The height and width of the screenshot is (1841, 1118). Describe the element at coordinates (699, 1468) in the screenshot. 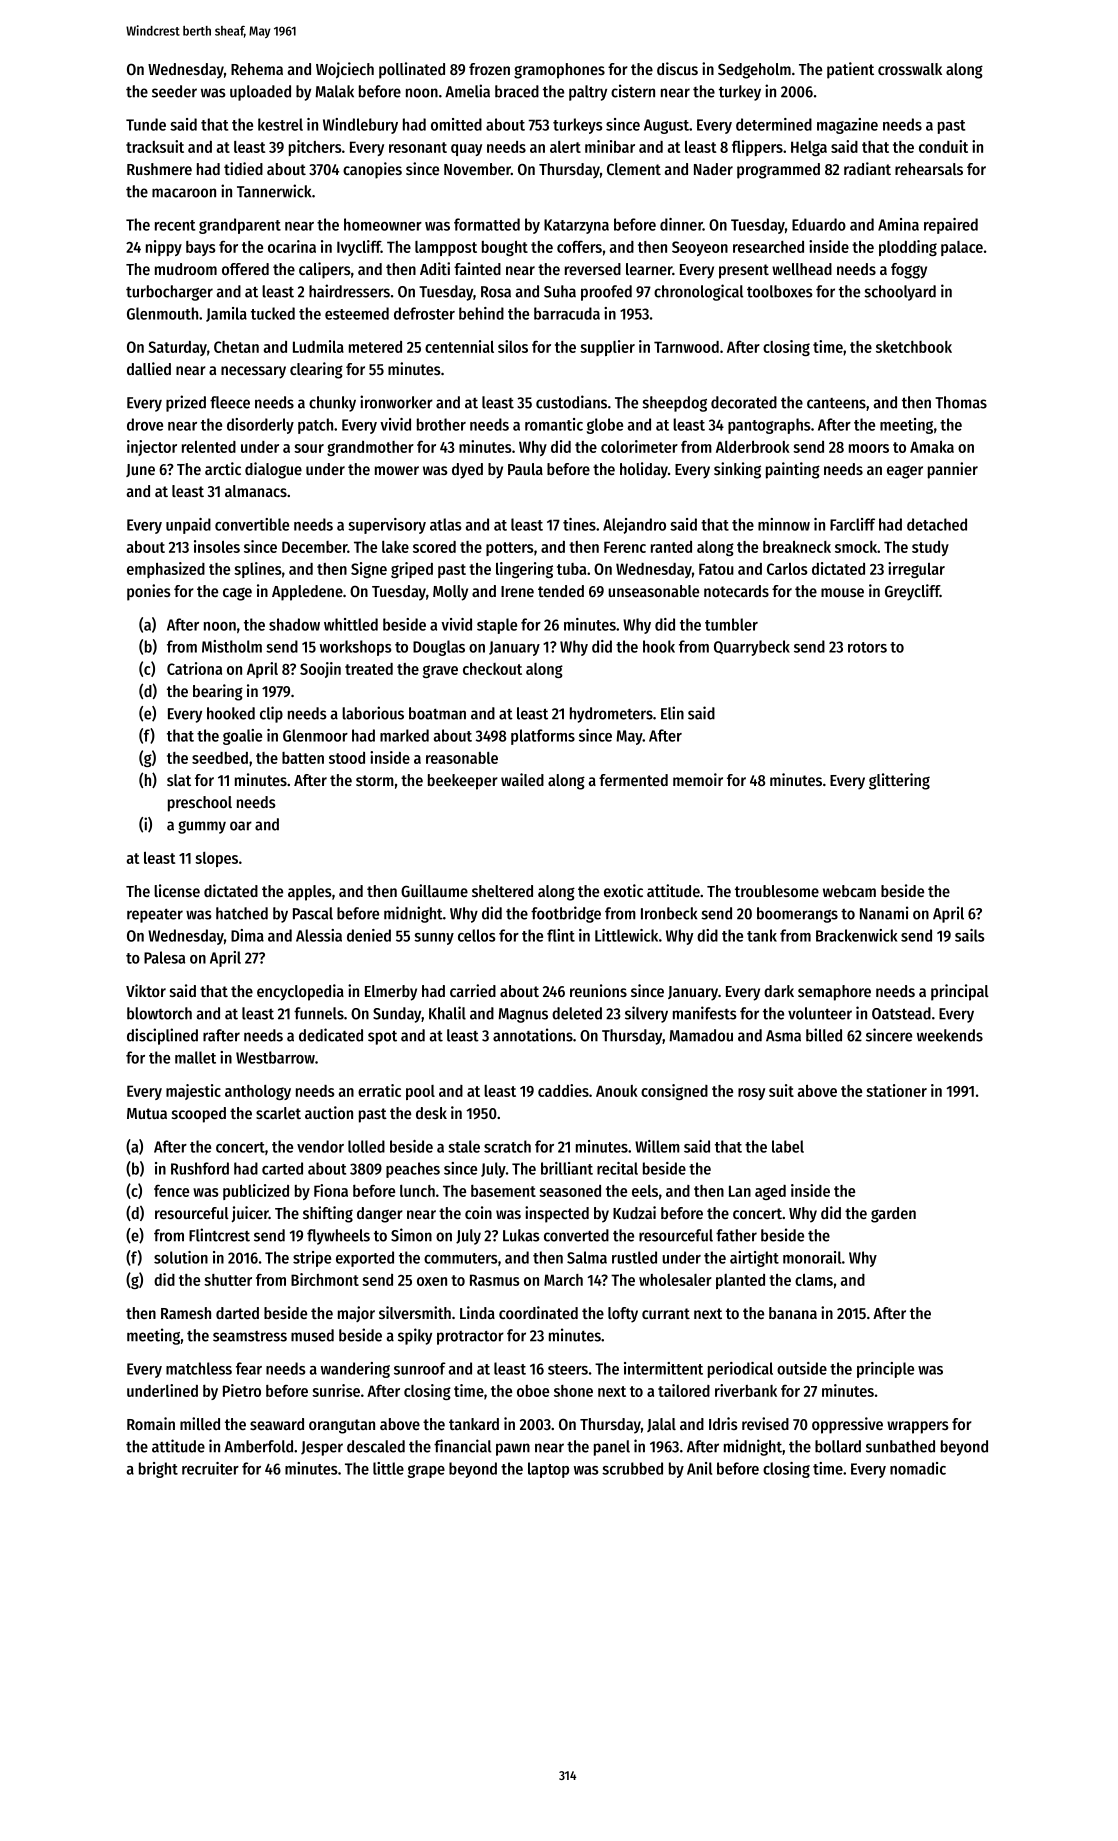

I see `Anil` at that location.
